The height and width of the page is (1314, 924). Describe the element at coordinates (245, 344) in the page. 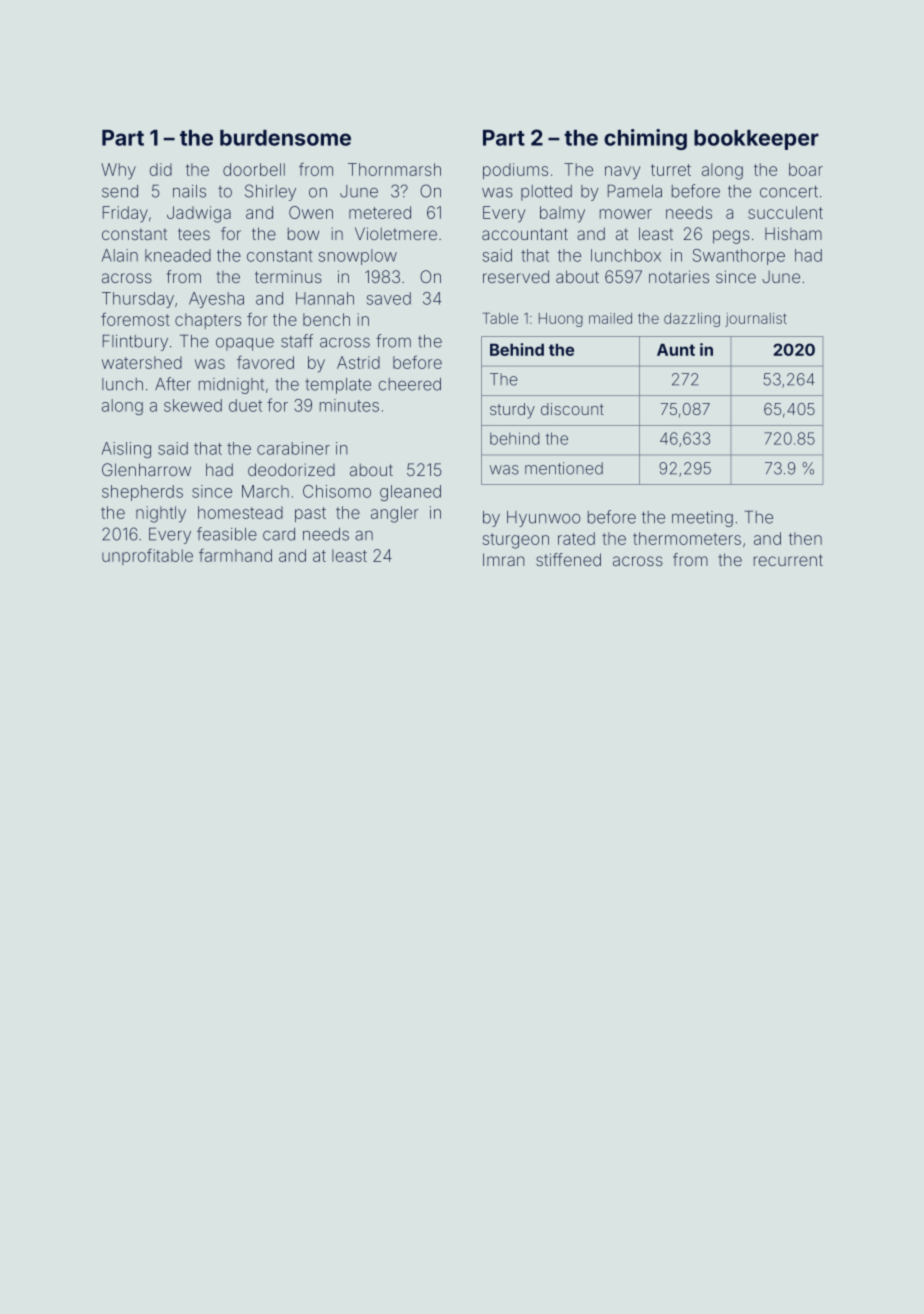

I see `opaque` at that location.
